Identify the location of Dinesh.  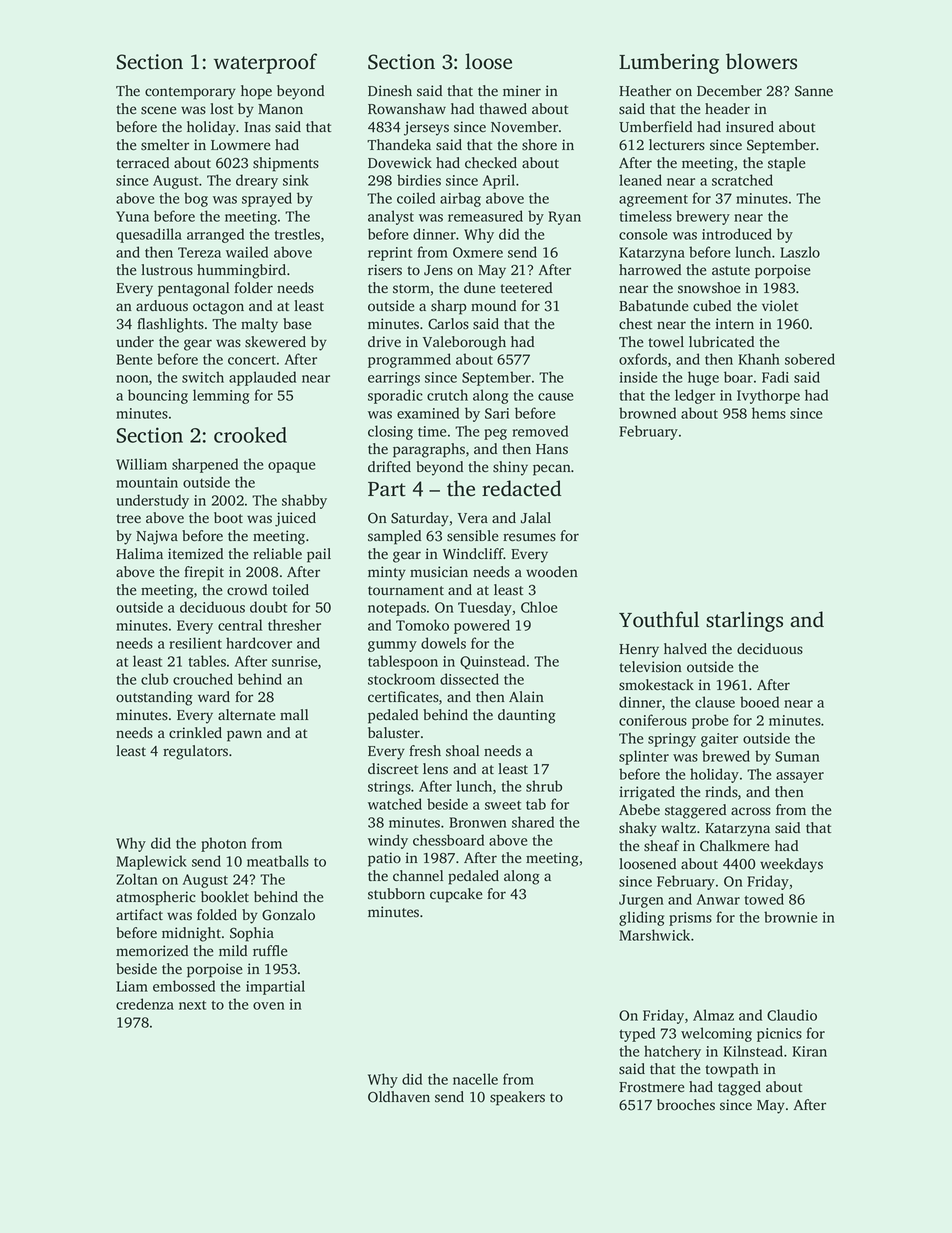
(390, 91).
